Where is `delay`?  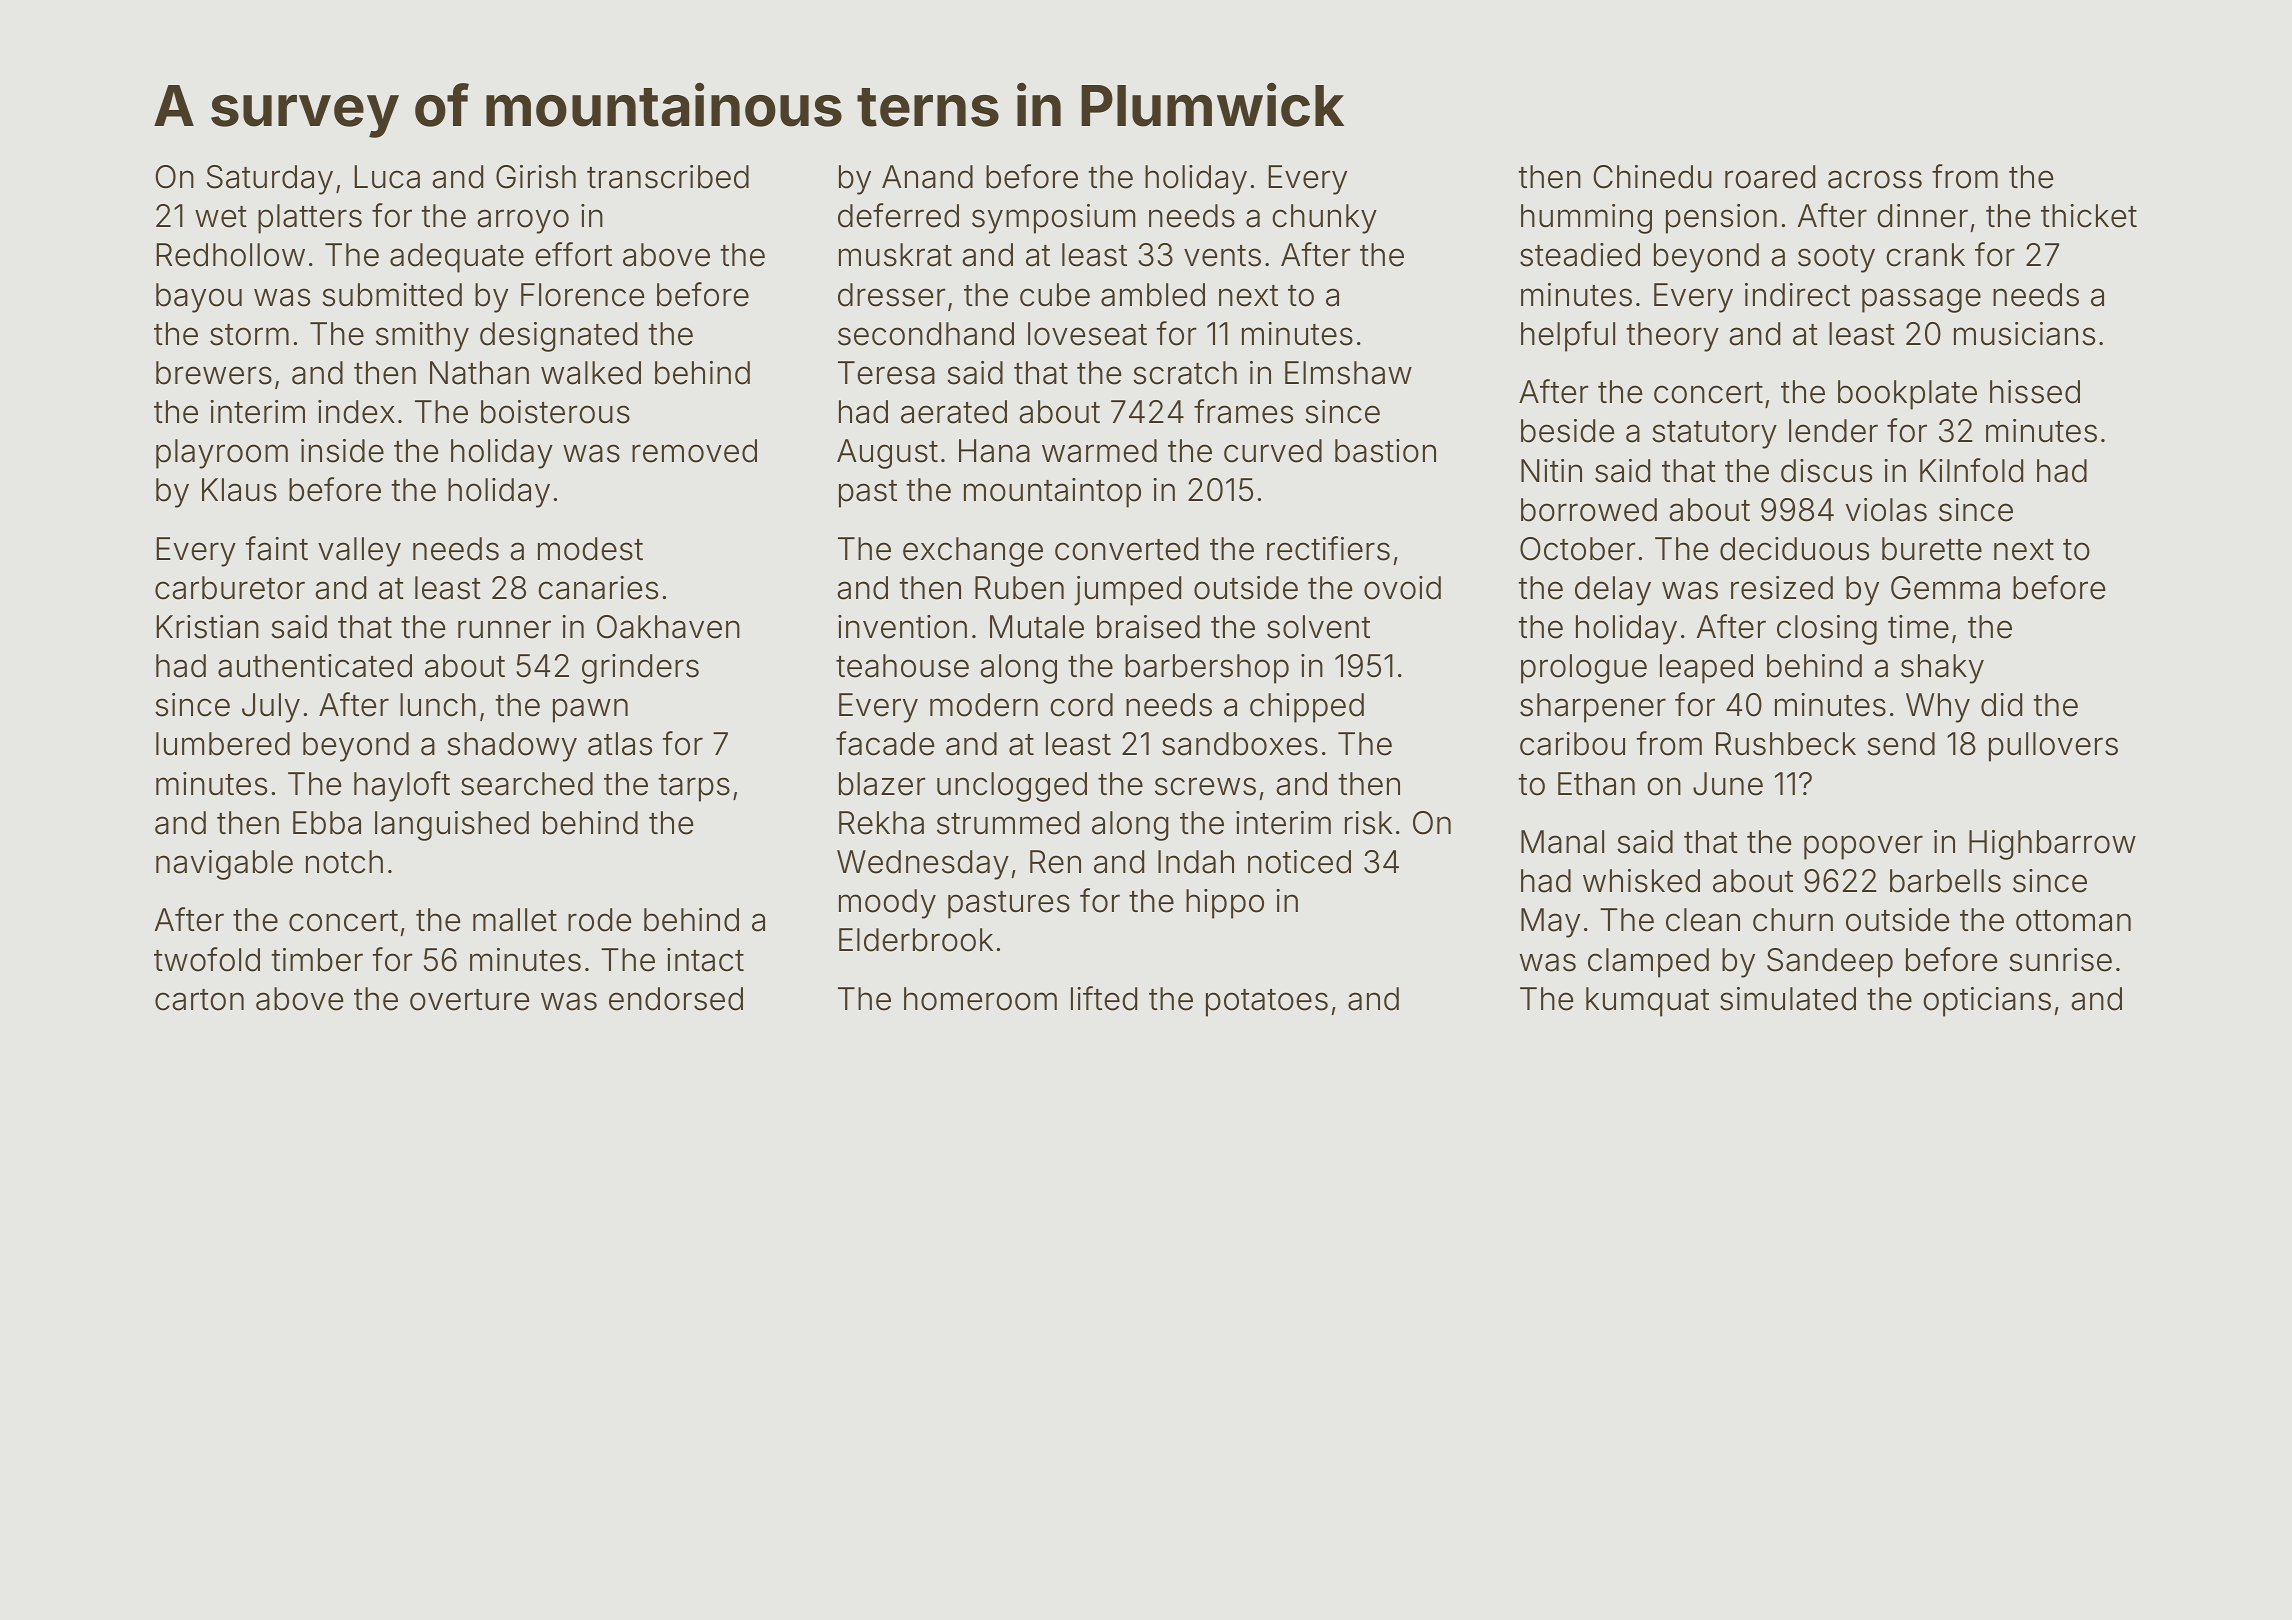
delay is located at coordinates (1613, 591).
